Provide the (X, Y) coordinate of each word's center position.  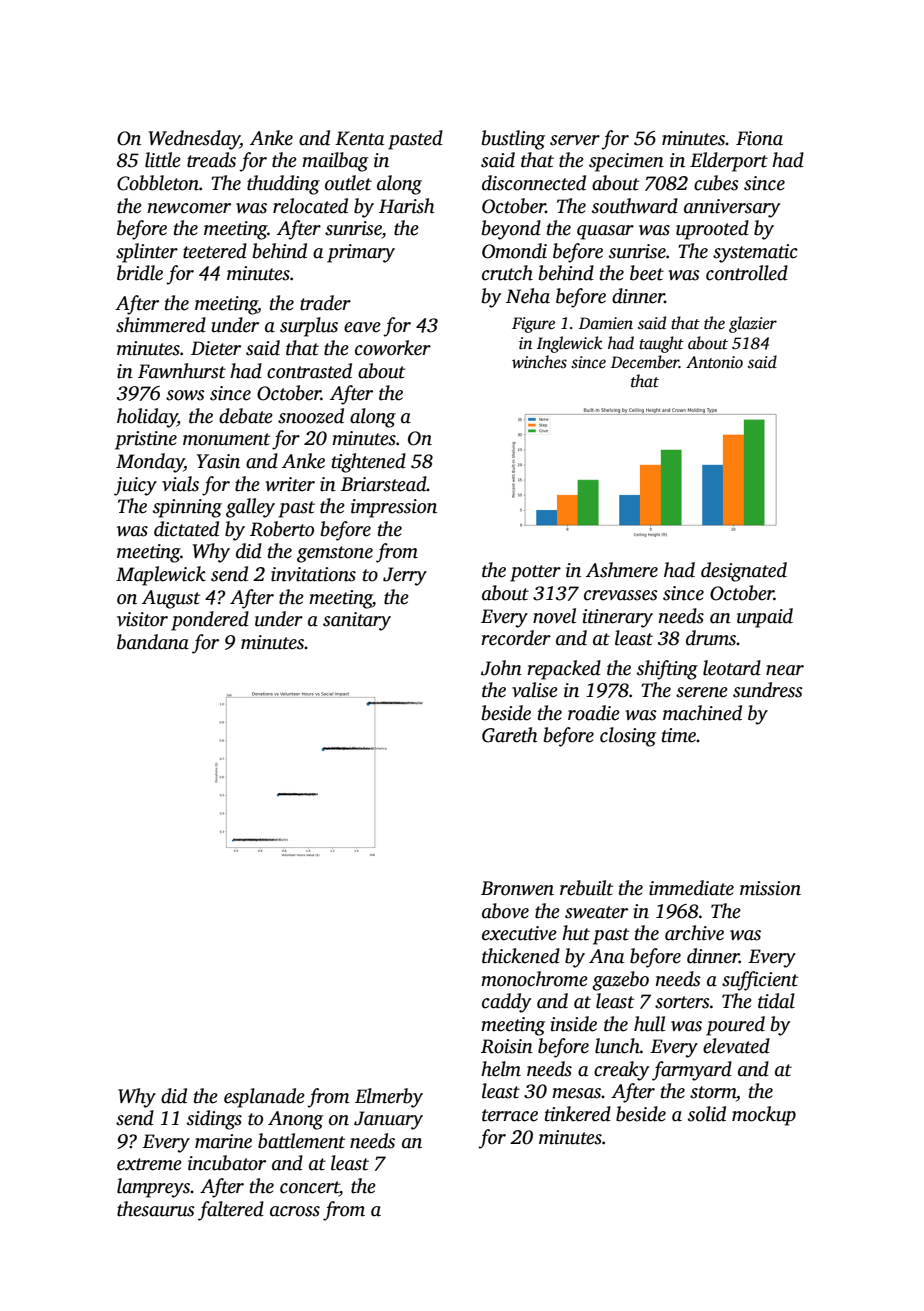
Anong (295, 1120)
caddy (506, 1003)
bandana (153, 642)
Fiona (759, 138)
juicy (135, 486)
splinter (147, 253)
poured (735, 1026)
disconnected (534, 183)
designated (744, 572)
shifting (667, 670)
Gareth (509, 735)
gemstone (335, 554)
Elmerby (389, 1098)
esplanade (264, 1098)
